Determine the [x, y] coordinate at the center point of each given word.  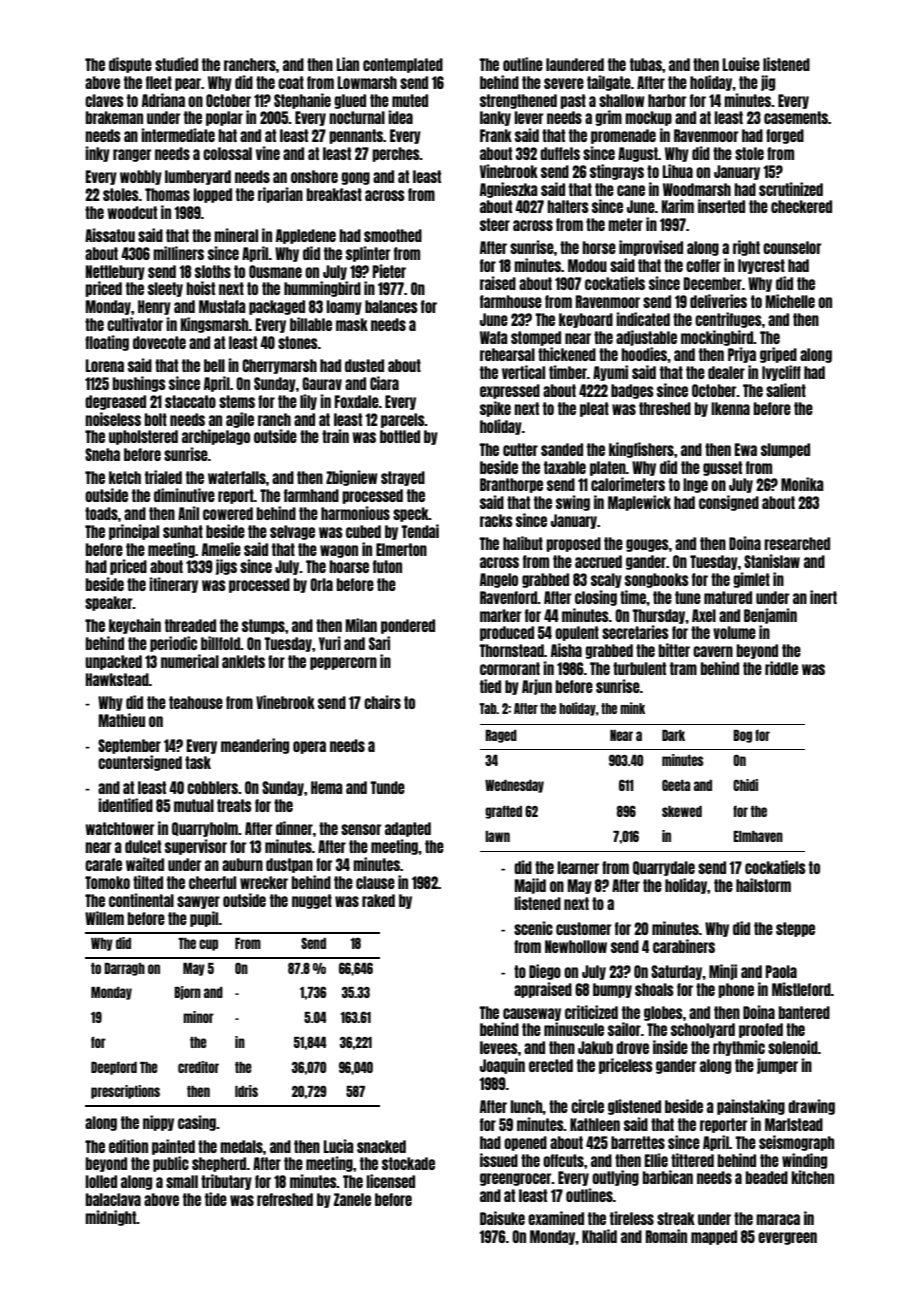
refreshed [285, 1199]
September [129, 746]
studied [176, 64]
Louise [741, 64]
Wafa [494, 337]
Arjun [537, 687]
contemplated [403, 65]
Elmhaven [758, 836]
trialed [163, 477]
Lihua [678, 171]
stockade [408, 1163]
